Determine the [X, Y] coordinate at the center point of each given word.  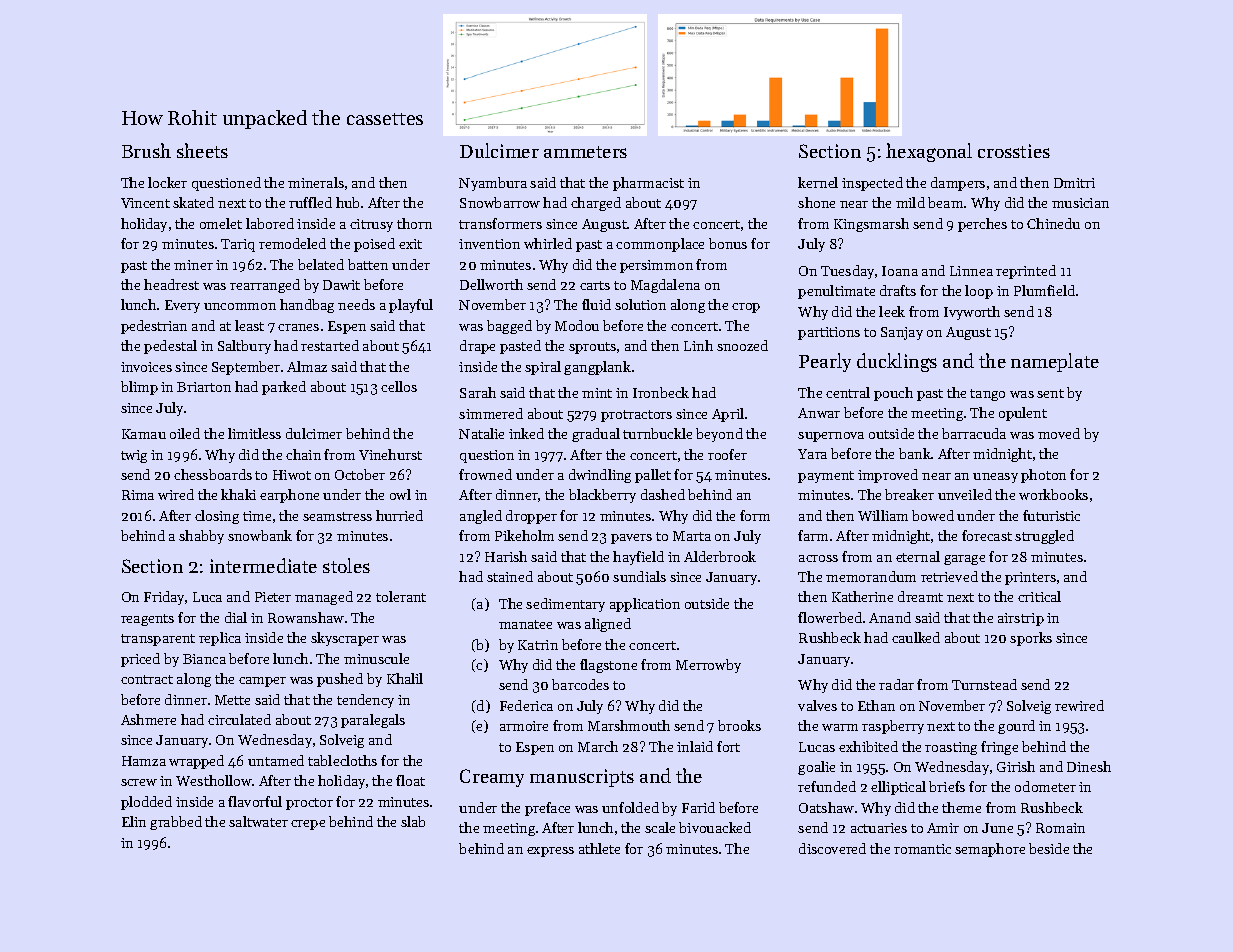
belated [321, 264]
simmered [491, 413]
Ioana [900, 271]
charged [596, 204]
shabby [201, 537]
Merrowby [708, 666]
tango [987, 395]
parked [284, 388]
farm [813, 535]
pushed [340, 680]
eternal [918, 556]
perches [982, 225]
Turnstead [984, 684]
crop [746, 308]
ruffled [310, 202]
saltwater [258, 821]
